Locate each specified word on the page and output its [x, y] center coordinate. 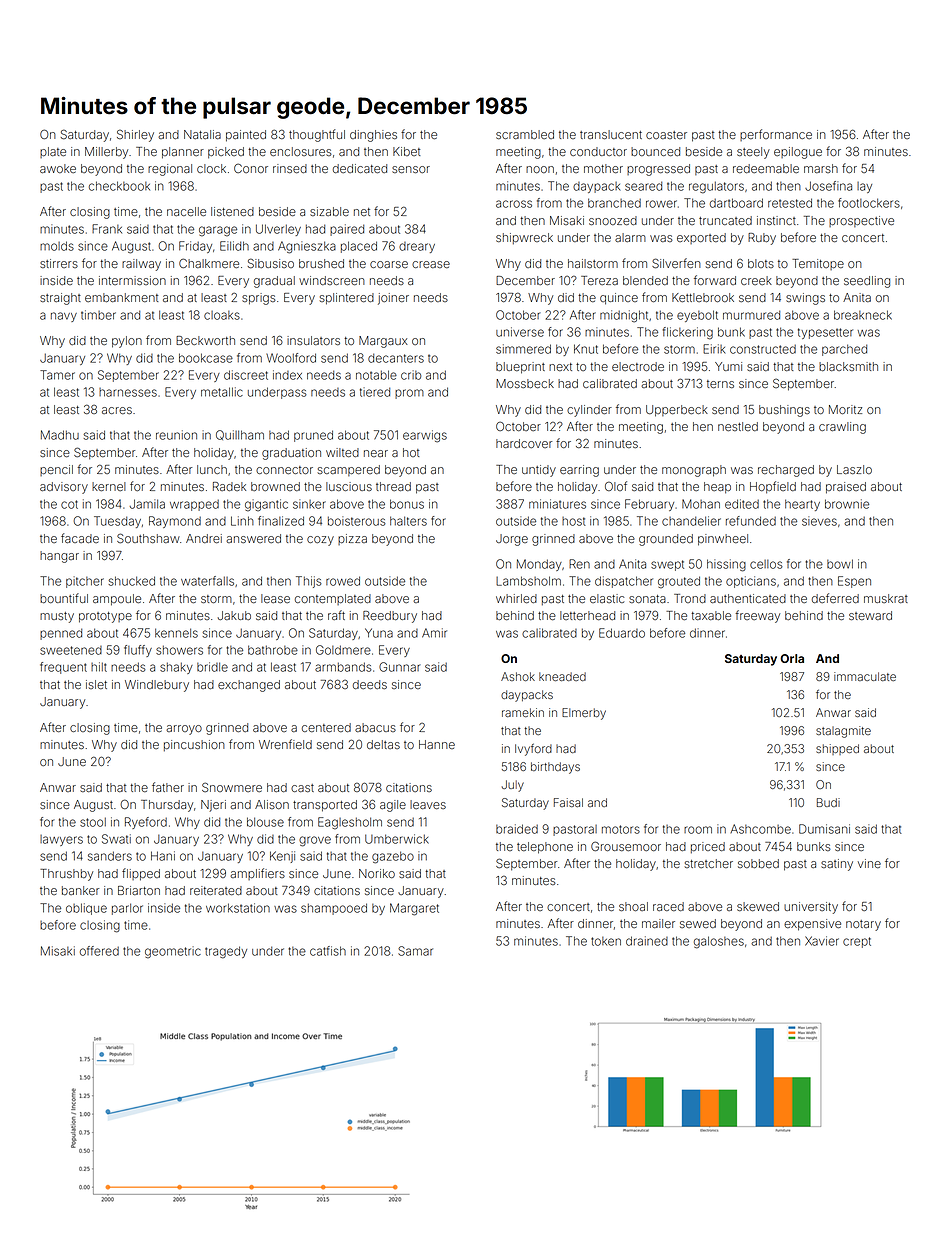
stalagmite [843, 732]
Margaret [414, 909]
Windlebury [157, 686]
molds [57, 246]
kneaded [562, 676]
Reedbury [390, 617]
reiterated [216, 890]
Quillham [240, 435]
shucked [131, 581]
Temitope [818, 264]
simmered [523, 349]
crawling [842, 428]
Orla [792, 658]
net [362, 212]
